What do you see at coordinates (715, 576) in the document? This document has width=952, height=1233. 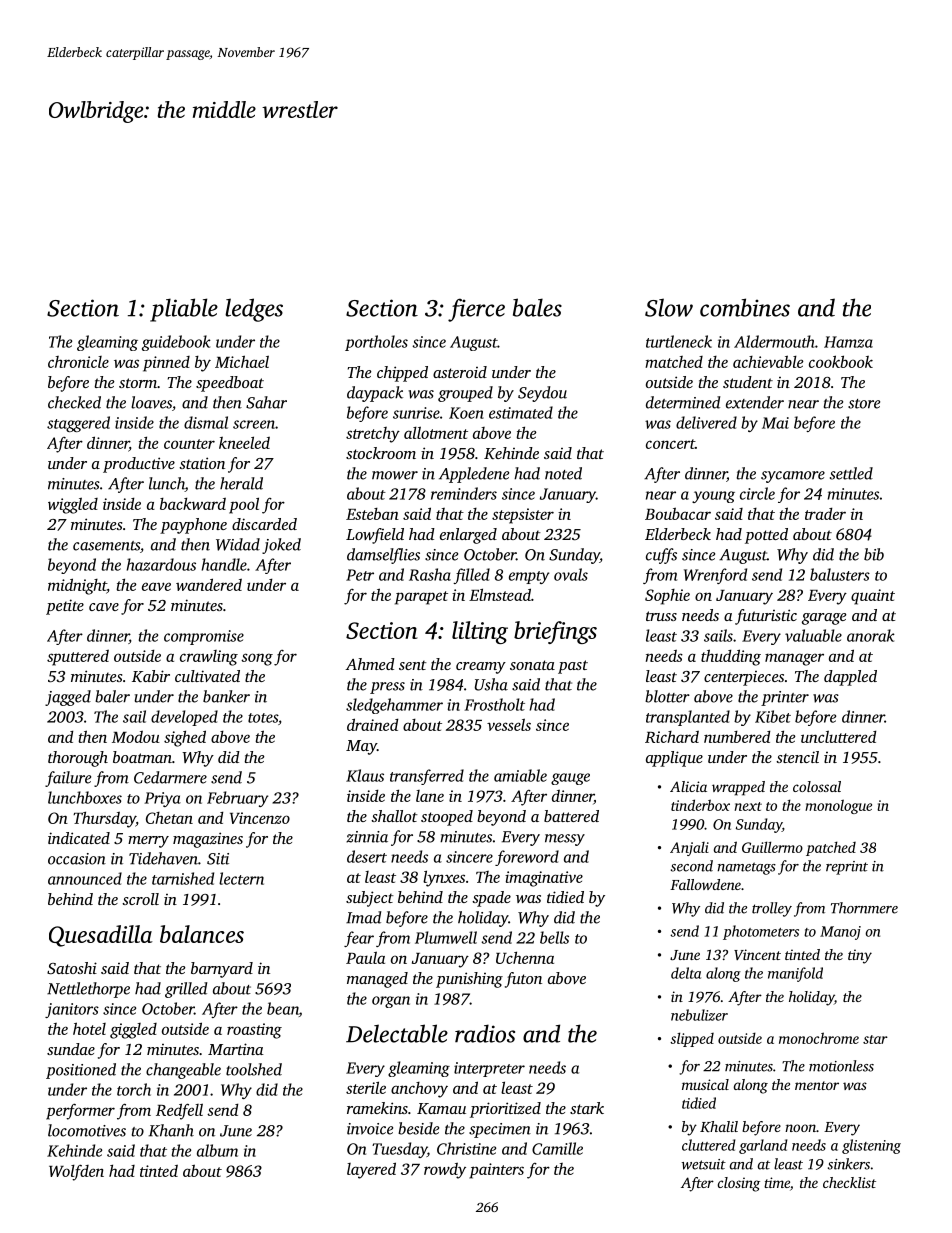 I see `Wrenford` at bounding box center [715, 576].
